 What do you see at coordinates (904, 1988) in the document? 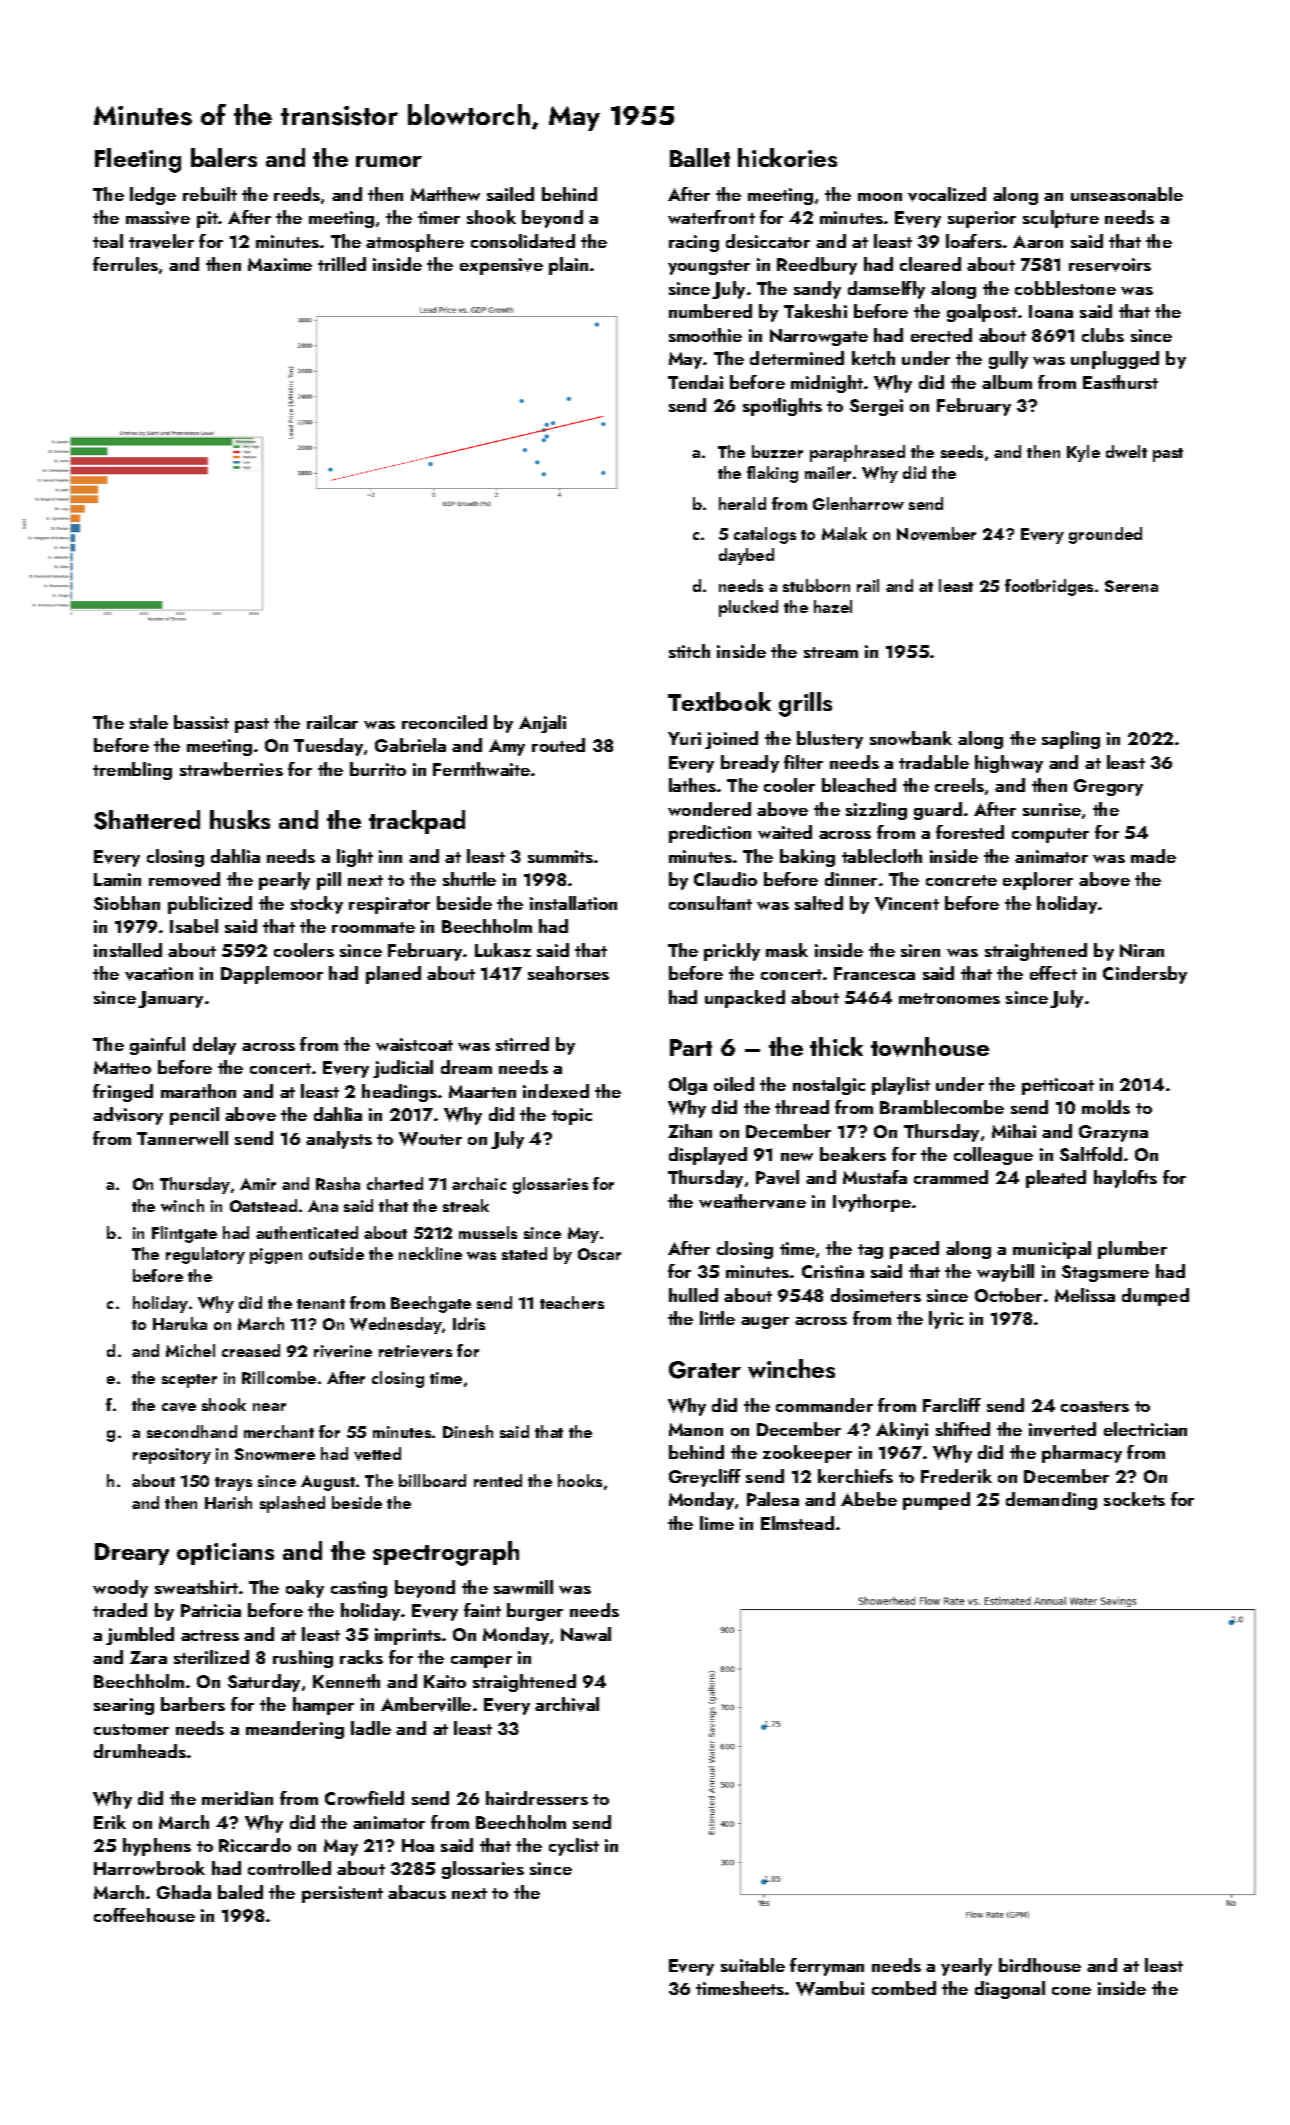
I see `combed` at bounding box center [904, 1988].
